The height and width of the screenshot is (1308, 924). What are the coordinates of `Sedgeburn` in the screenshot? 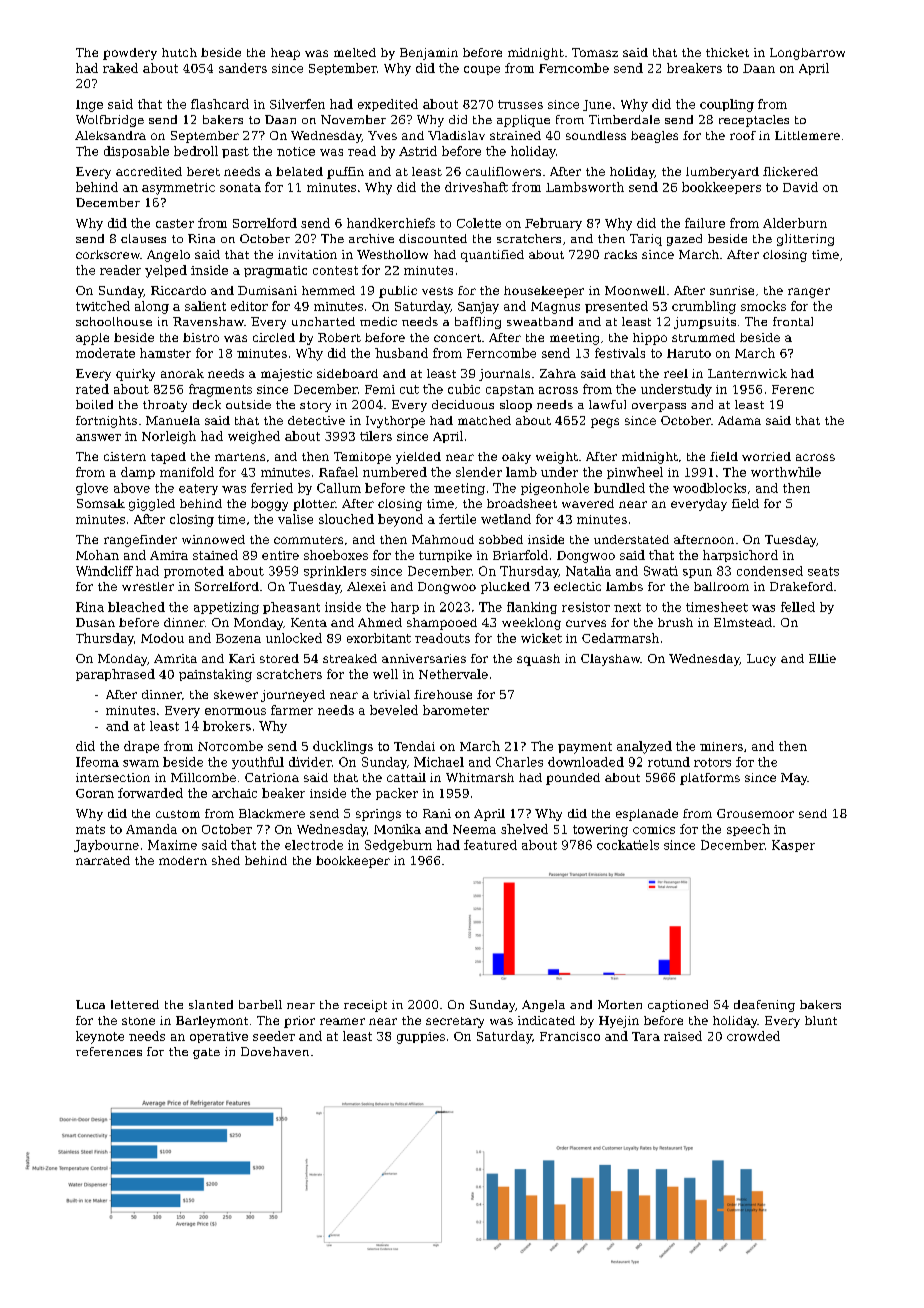 It's located at (398, 846).
